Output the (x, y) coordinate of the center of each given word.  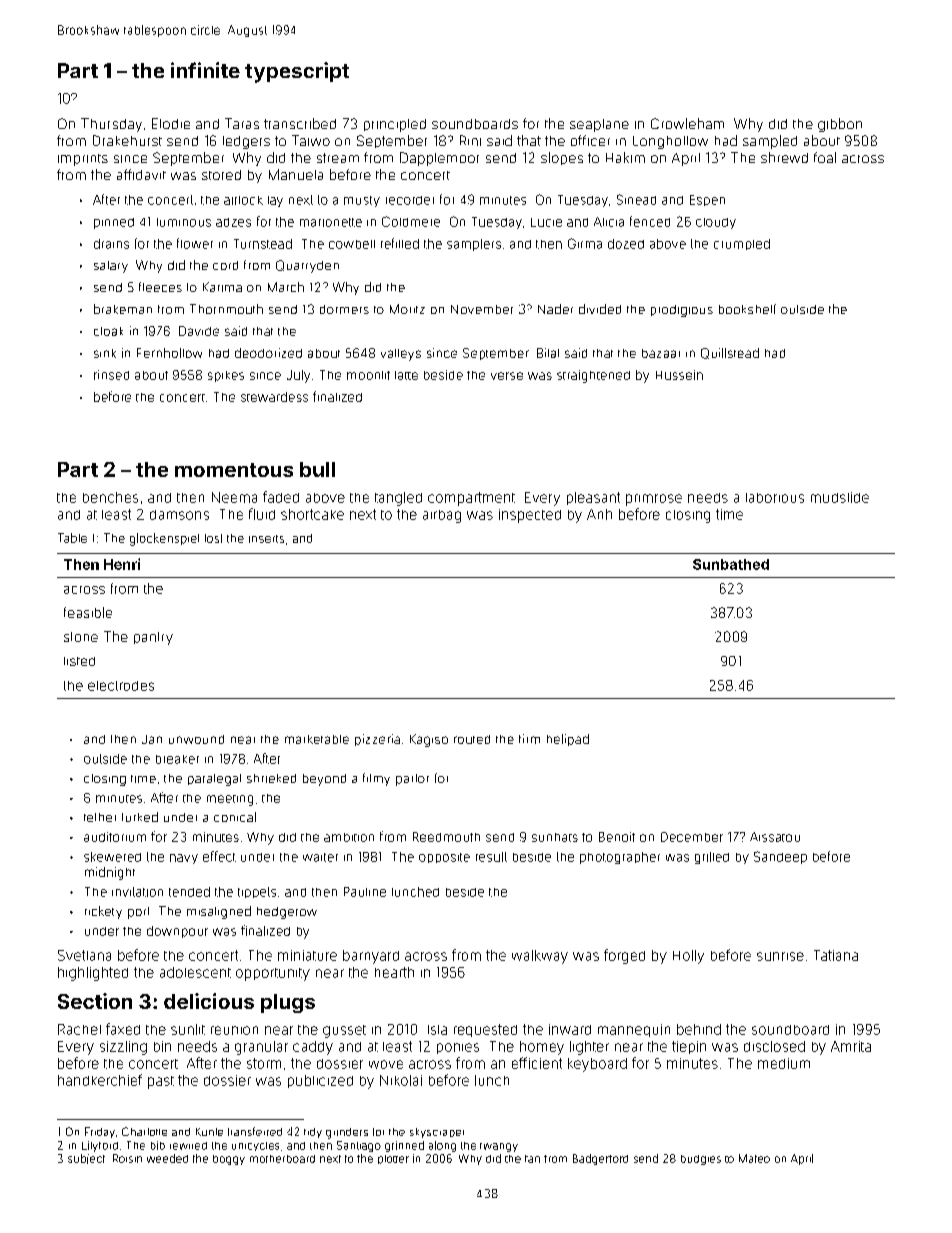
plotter (393, 1159)
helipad (568, 740)
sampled (770, 142)
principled (395, 125)
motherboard (282, 1159)
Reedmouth (446, 837)
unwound (196, 739)
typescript (297, 72)
